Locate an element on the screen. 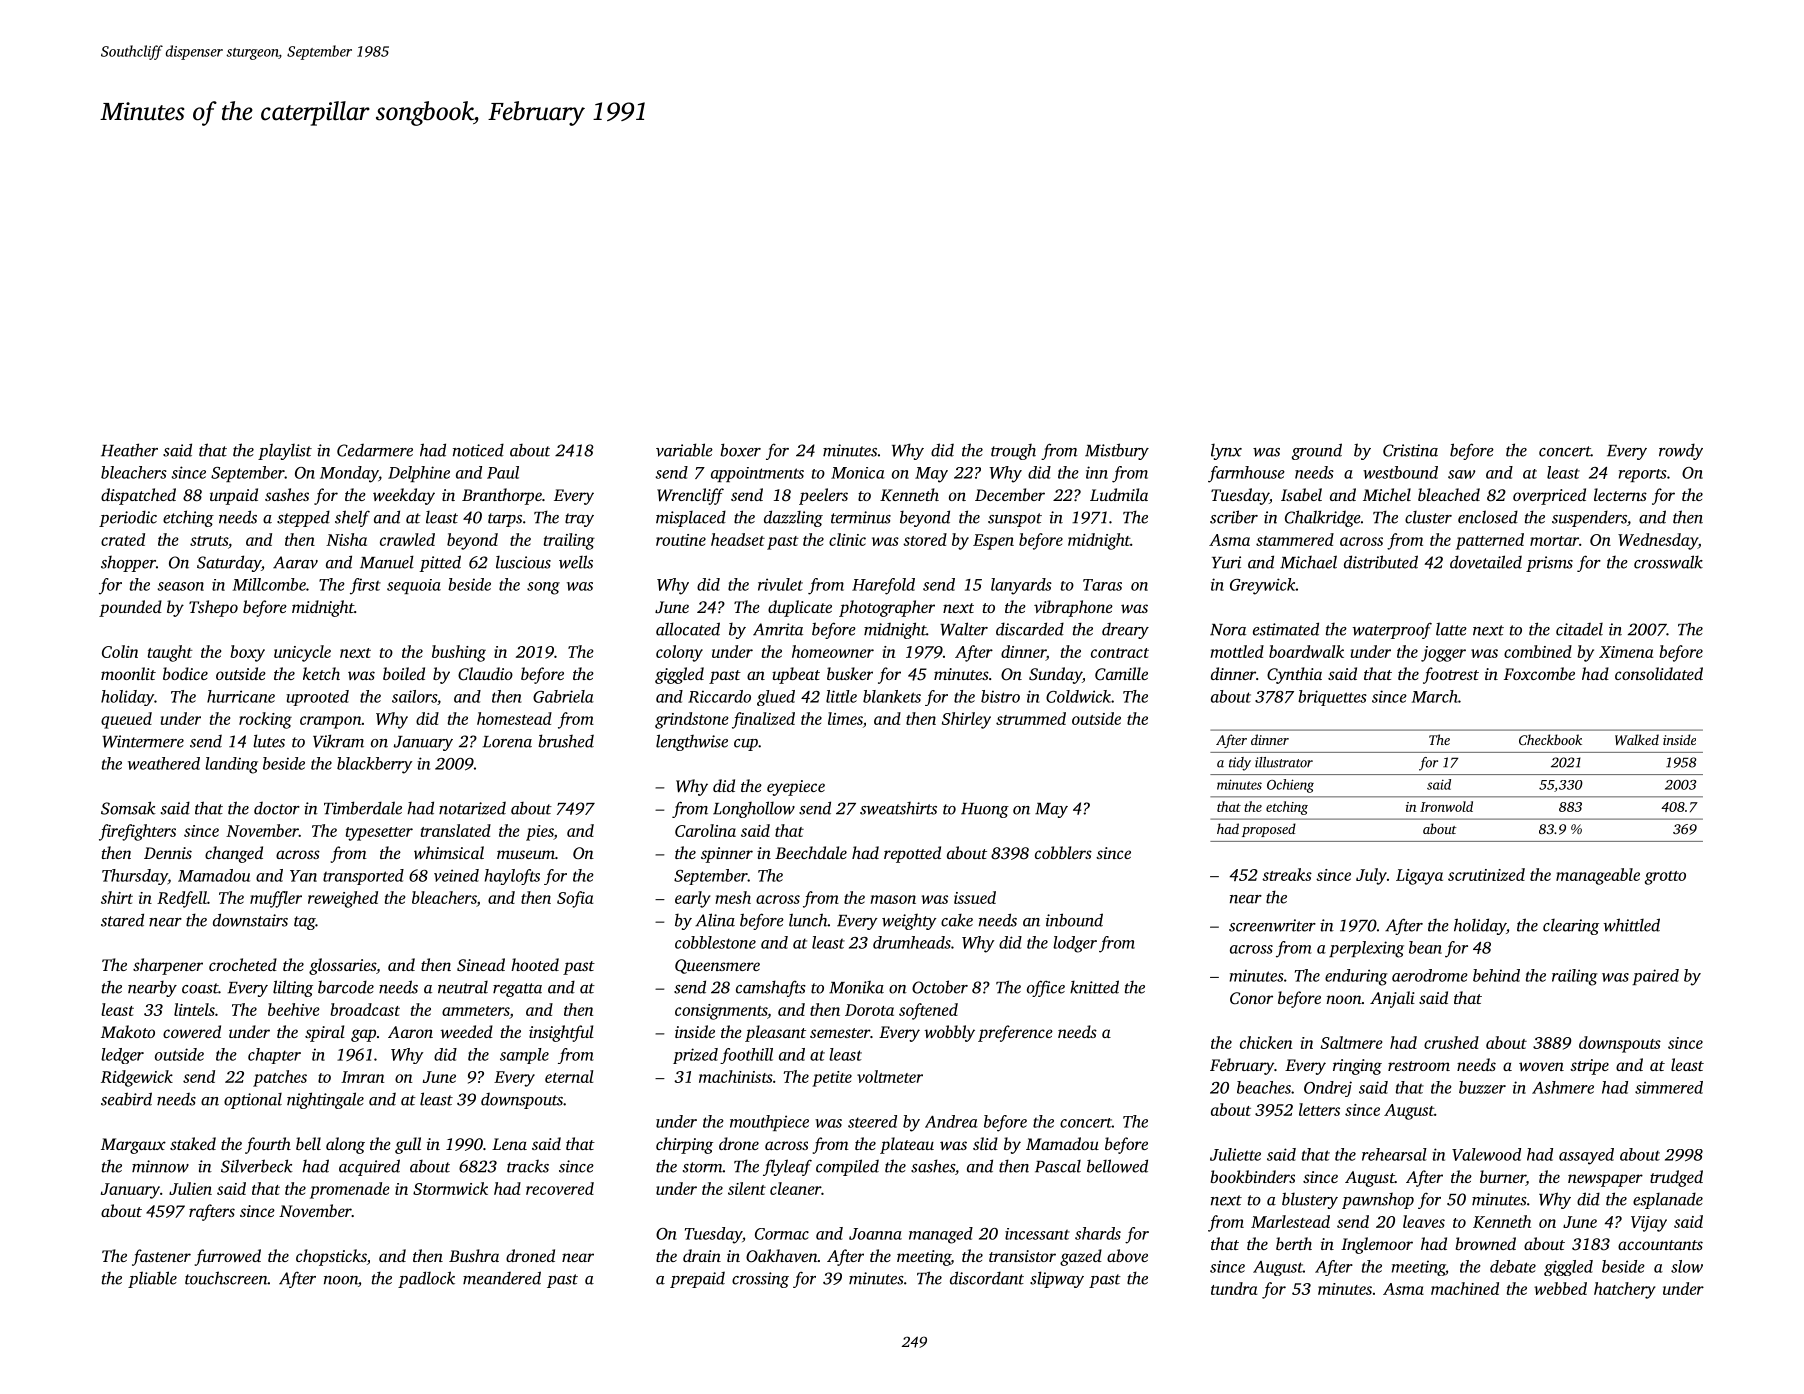 This screenshot has width=1804, height=1394. July is located at coordinates (1371, 876).
